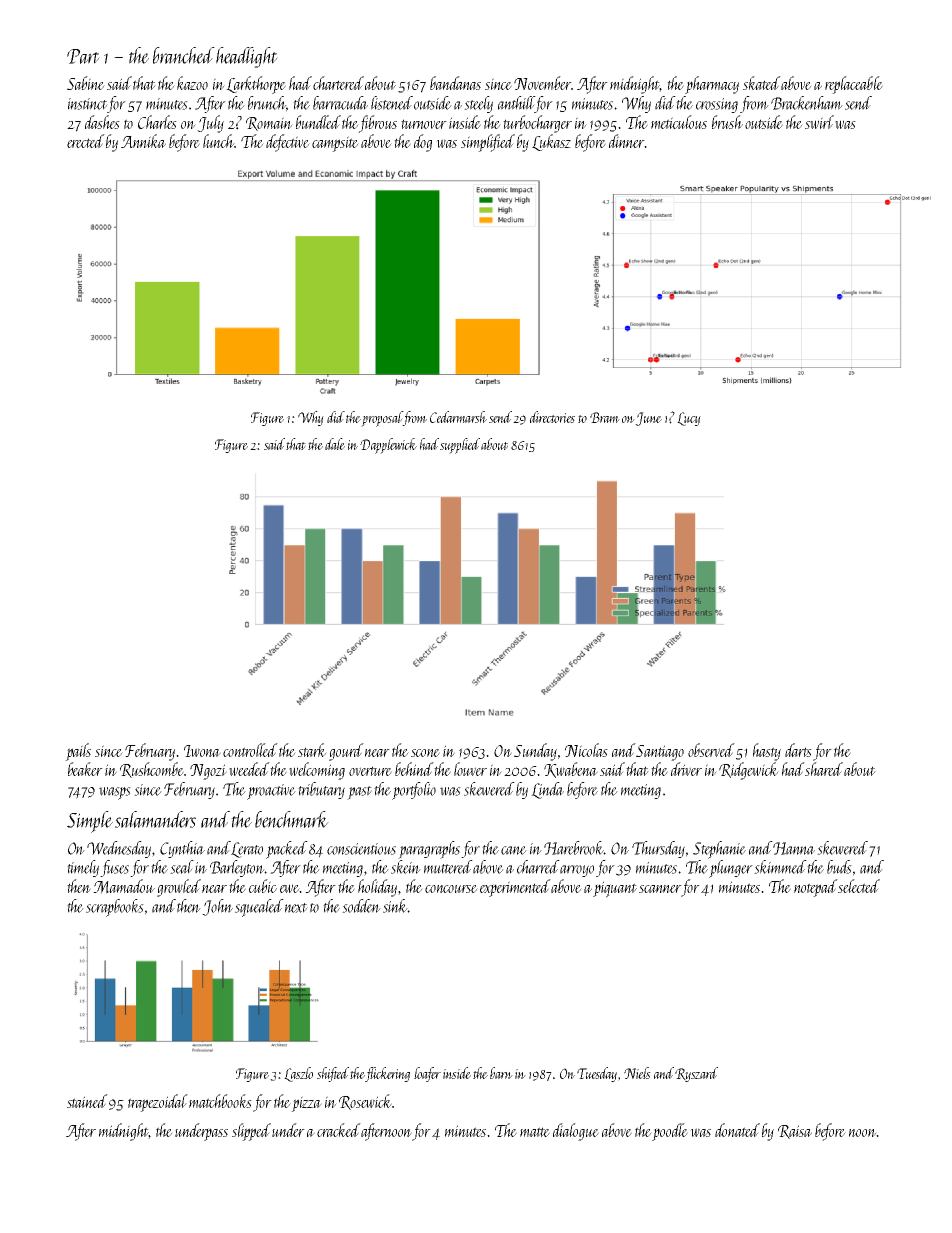 The image size is (952, 1233). Describe the element at coordinates (737, 1130) in the screenshot. I see `donated` at that location.
